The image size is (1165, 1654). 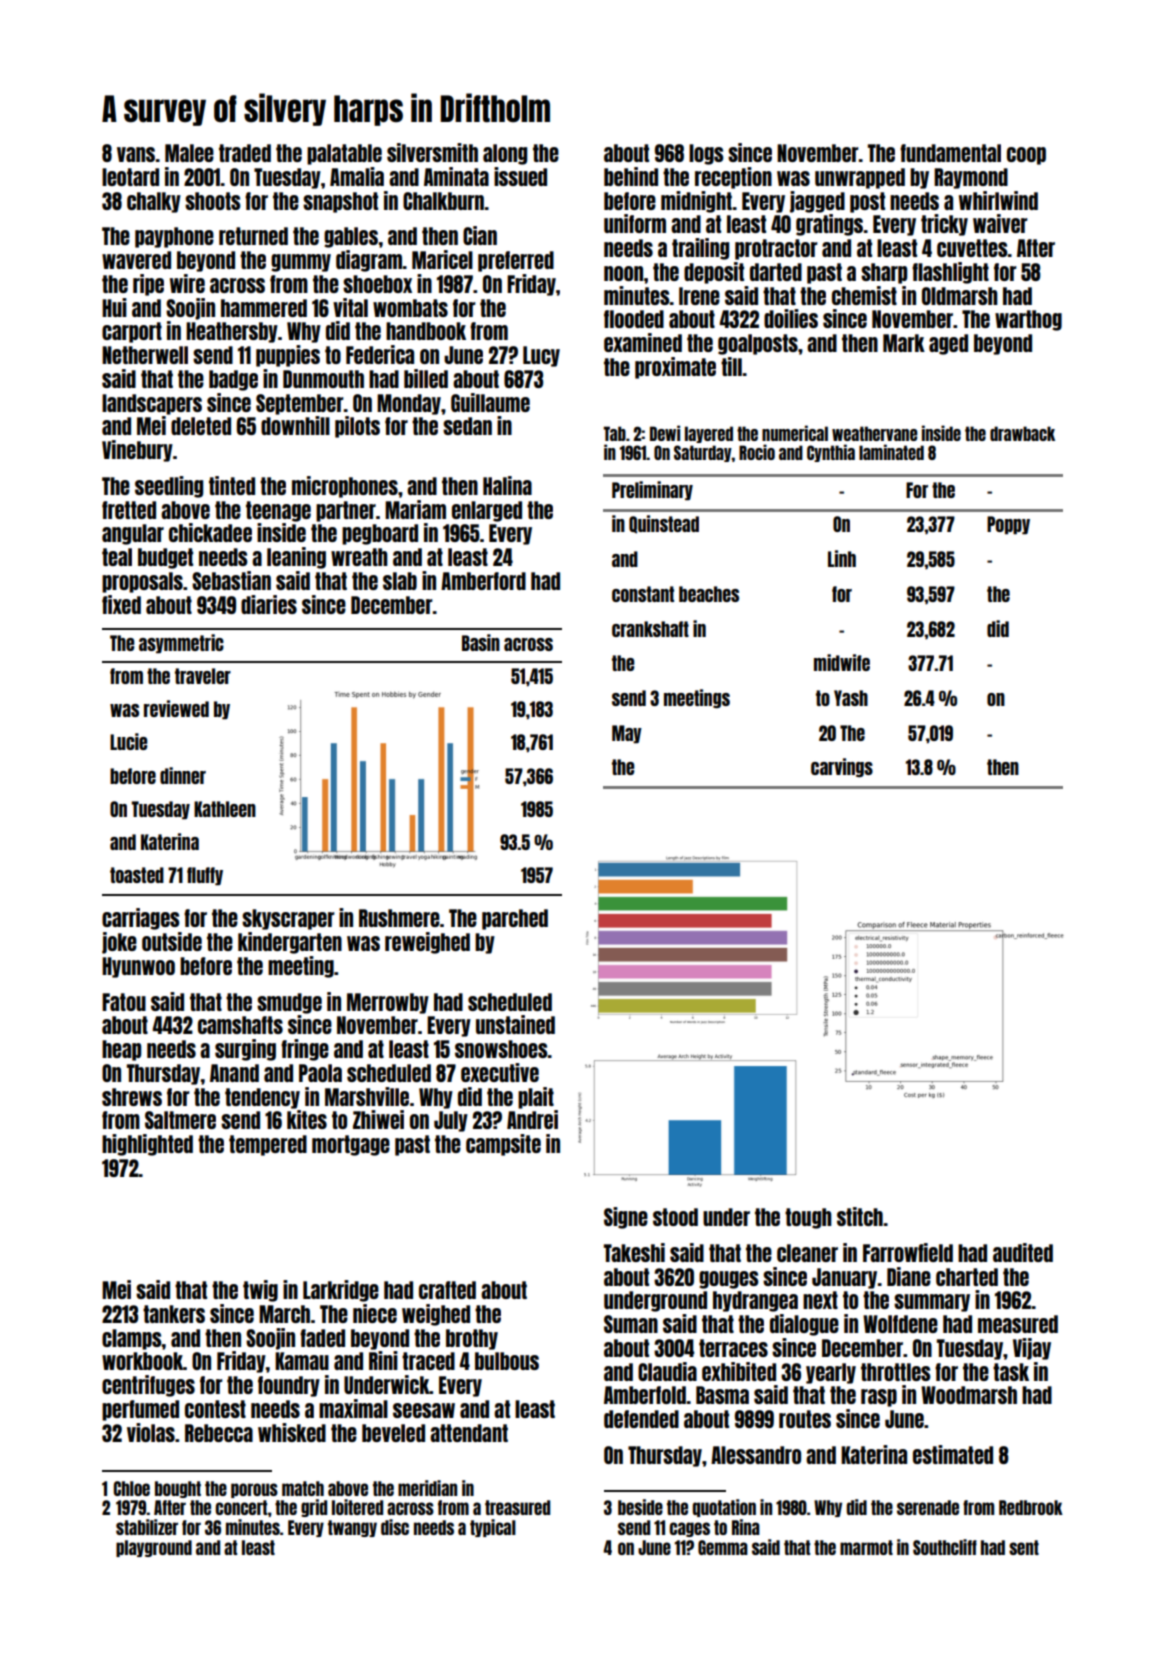 What do you see at coordinates (490, 402) in the screenshot?
I see `Guillaume` at bounding box center [490, 402].
